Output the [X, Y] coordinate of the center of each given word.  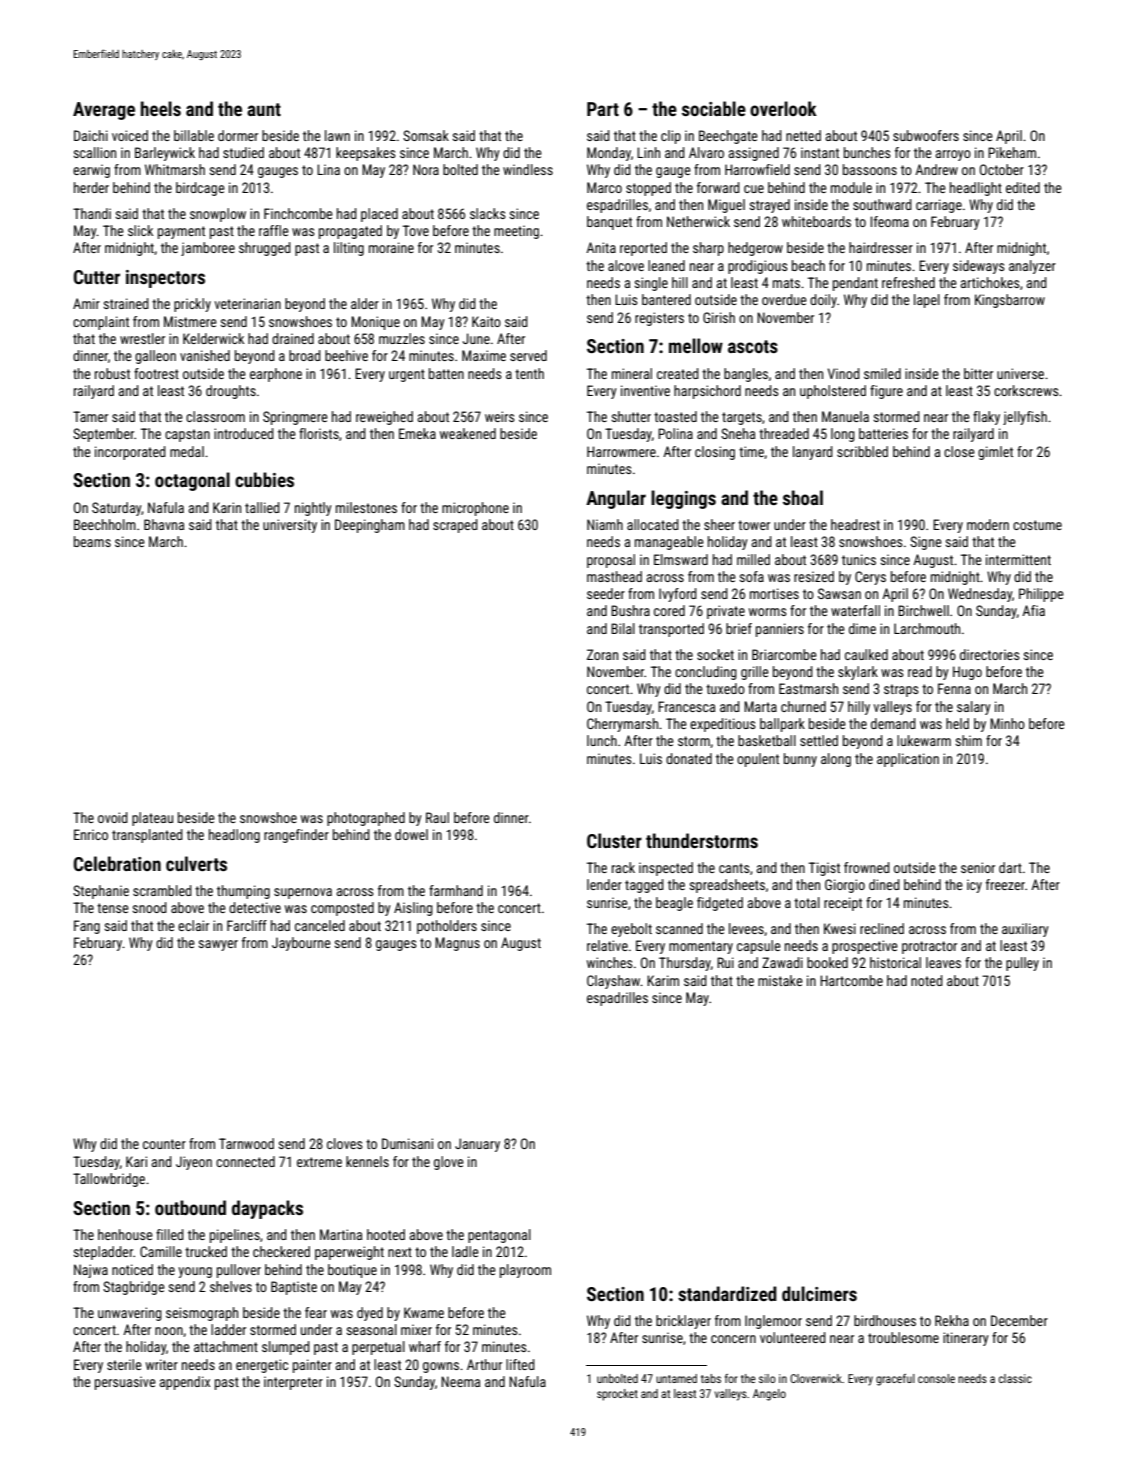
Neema [460, 1381]
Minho [1007, 723]
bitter [978, 373]
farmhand [456, 890]
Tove [416, 230]
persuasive [125, 1383]
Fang [87, 927]
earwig [91, 171]
